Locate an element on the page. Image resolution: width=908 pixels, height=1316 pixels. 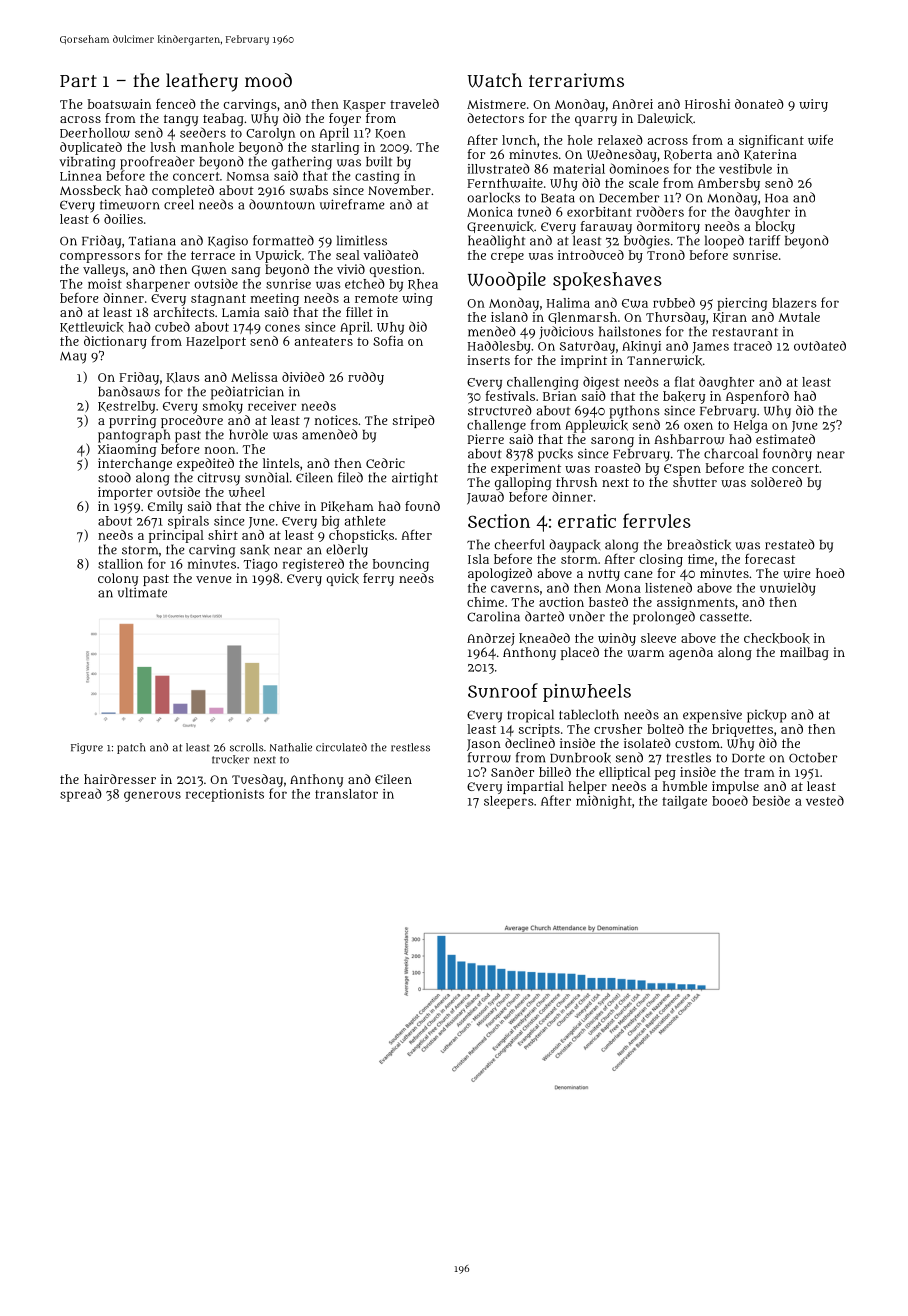
bolted is located at coordinates (665, 729).
